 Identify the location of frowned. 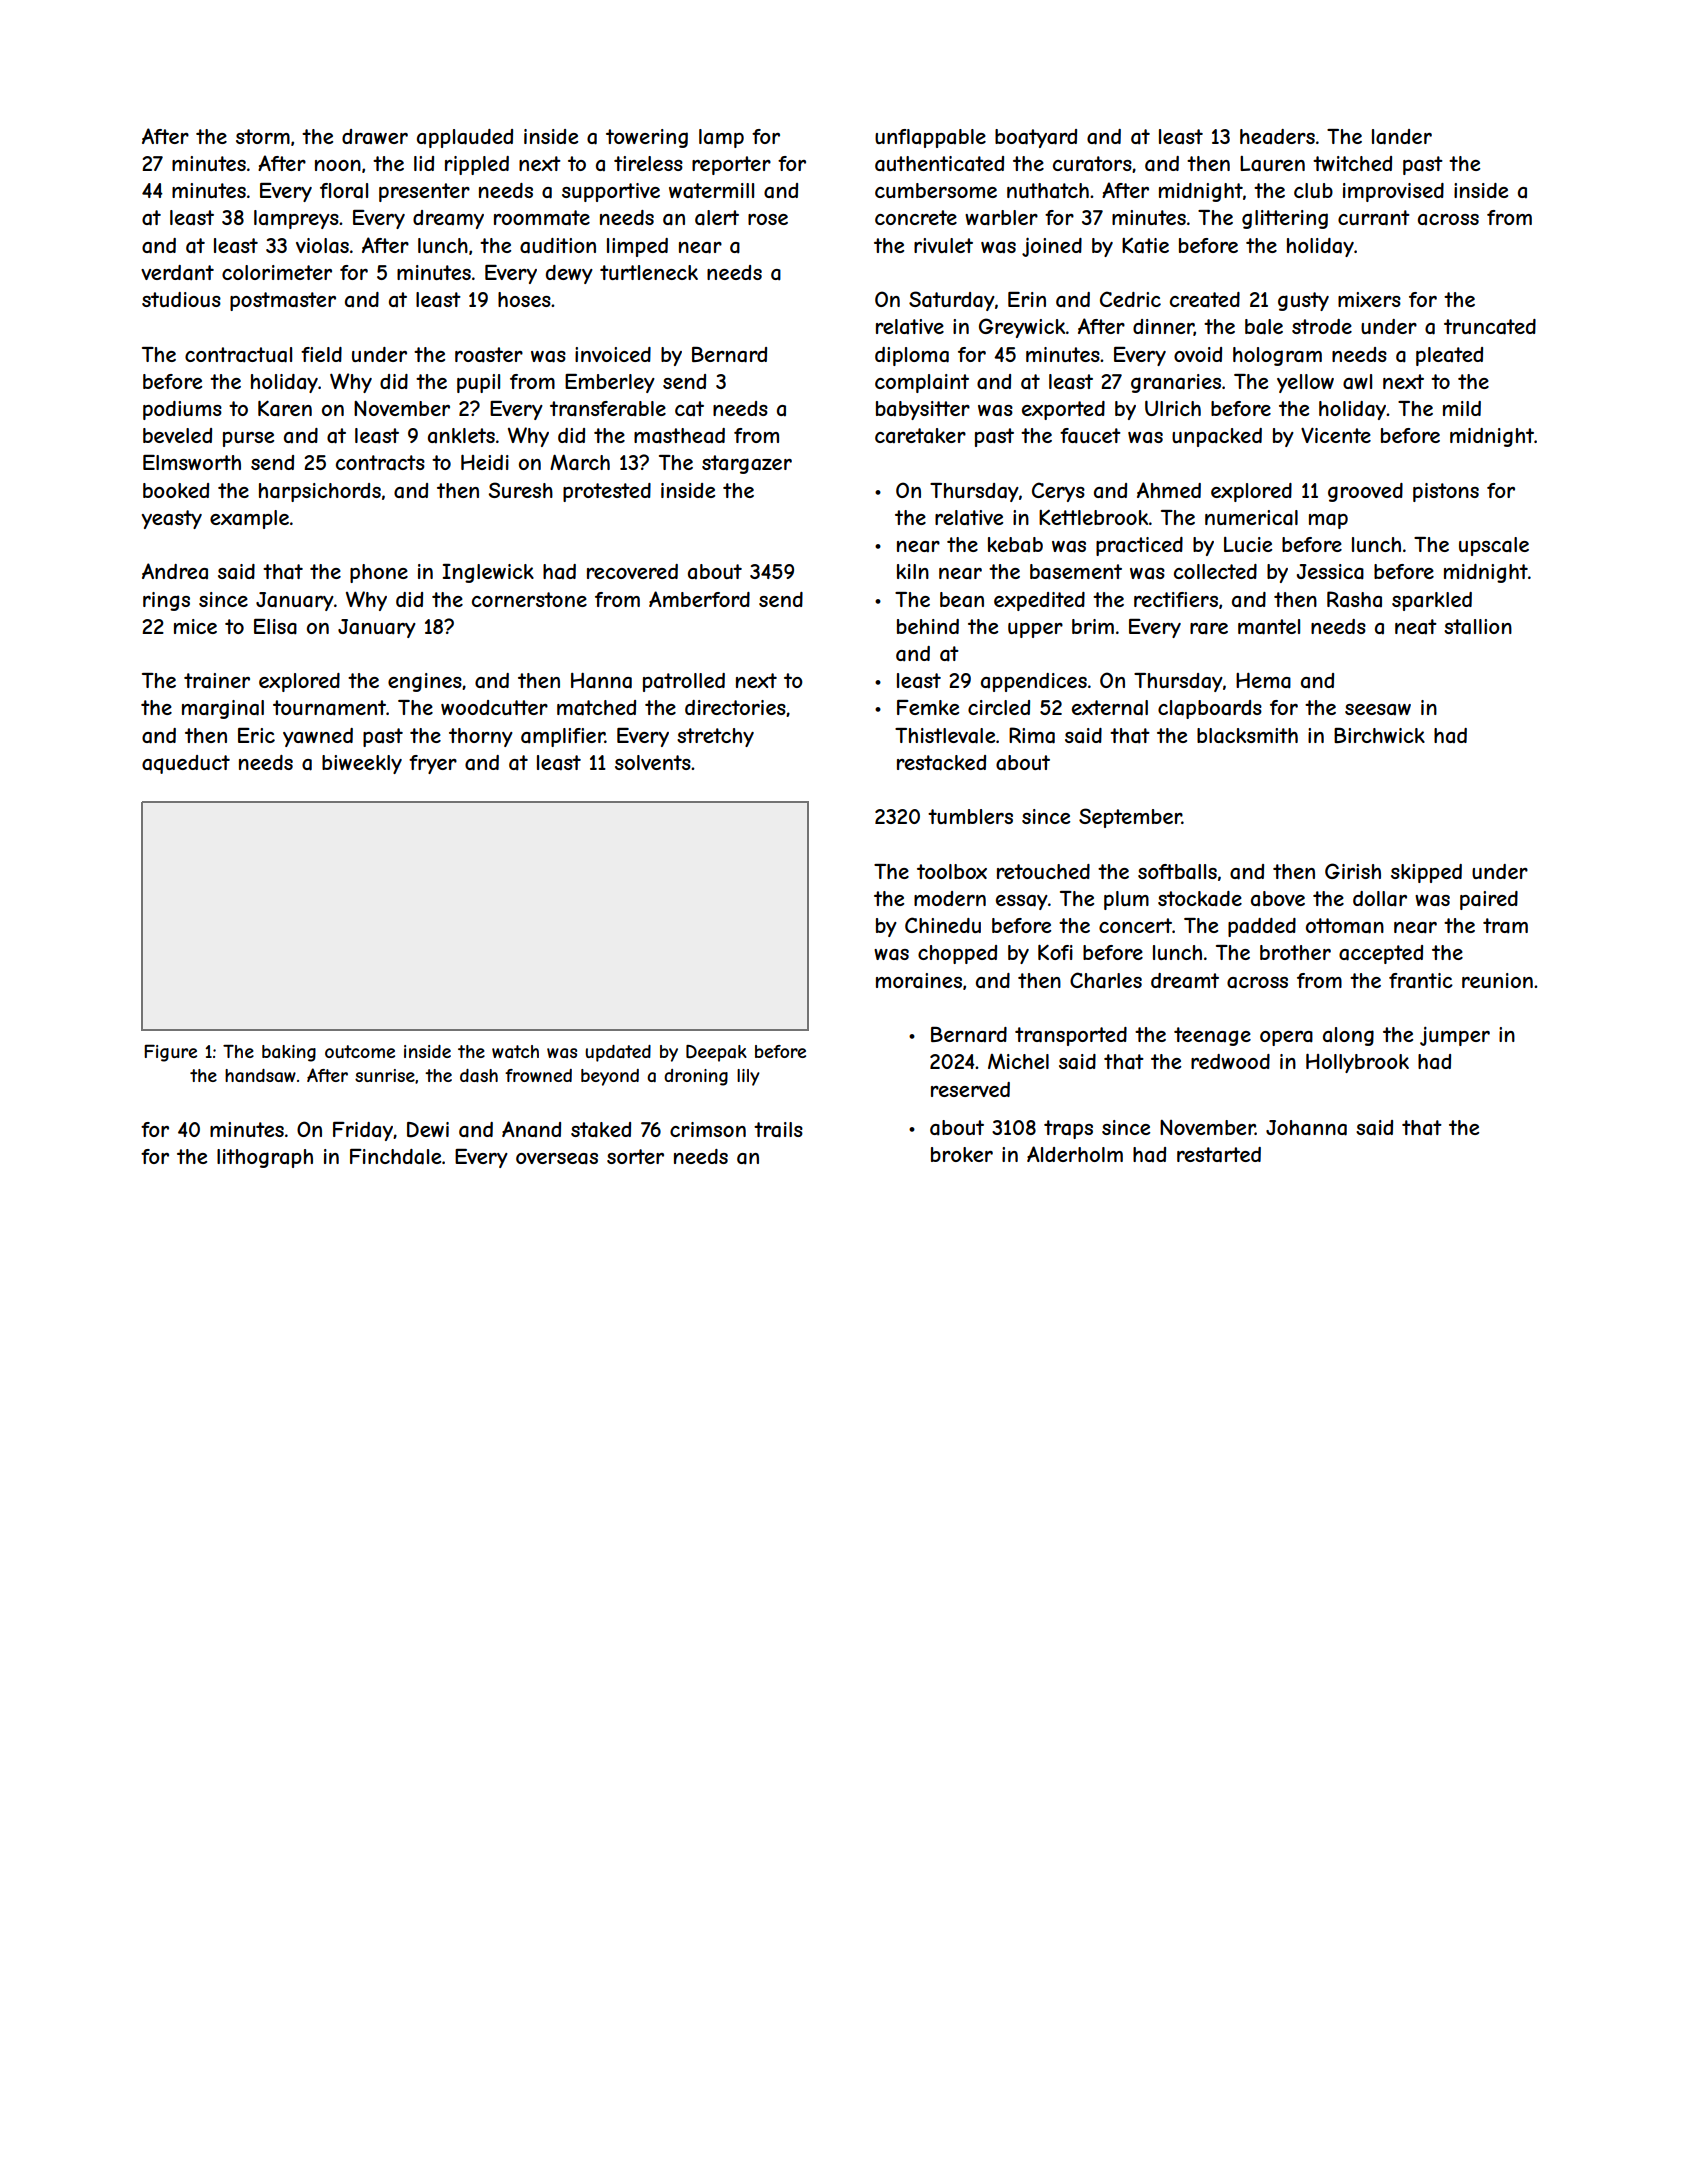
(538, 1075).
